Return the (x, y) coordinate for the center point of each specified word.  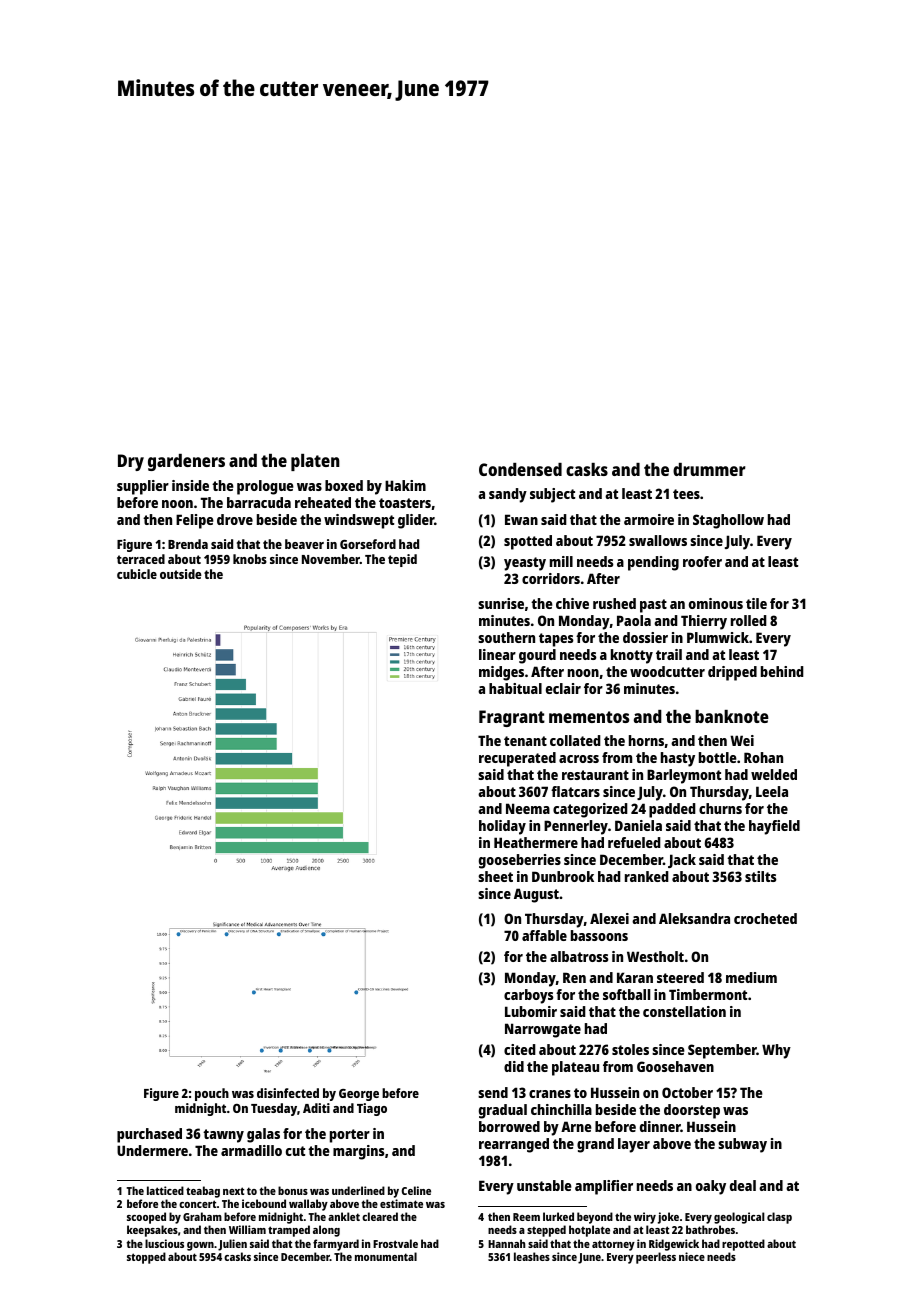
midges (501, 673)
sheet (495, 876)
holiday (502, 827)
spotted (528, 542)
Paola (634, 620)
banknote (732, 716)
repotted (743, 1245)
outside (181, 574)
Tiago (372, 1109)
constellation (684, 1011)
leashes (532, 1256)
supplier (143, 487)
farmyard (336, 1245)
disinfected (288, 1093)
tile (756, 603)
